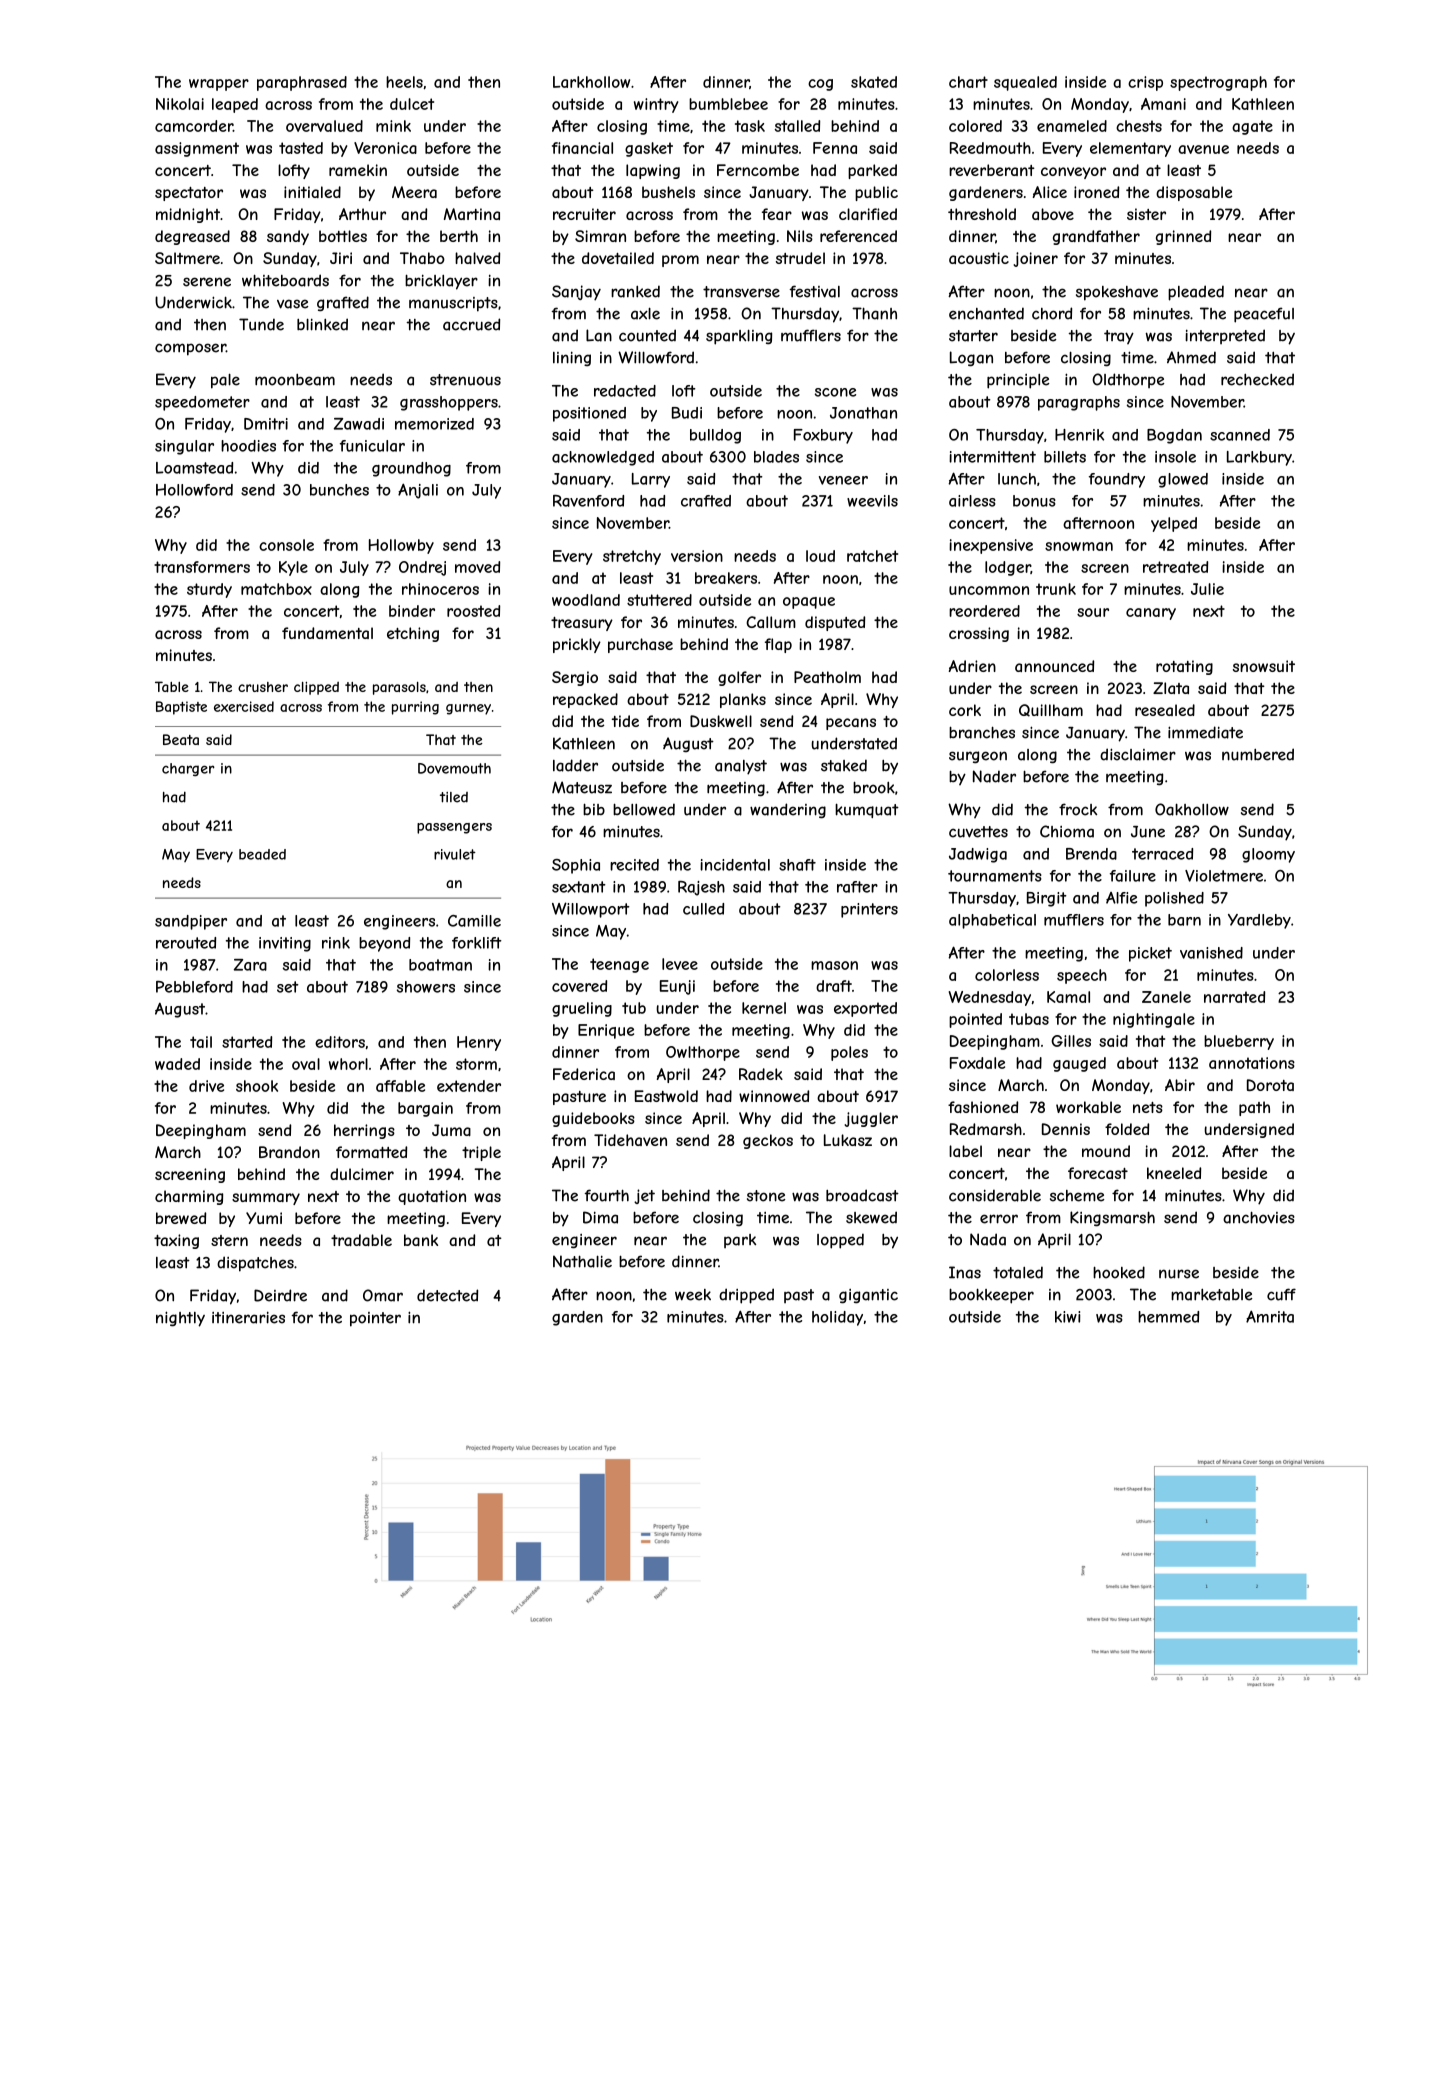 Image resolution: width=1450 pixels, height=2100 pixels. Describe the element at coordinates (194, 490) in the page. I see `Hollowford` at that location.
